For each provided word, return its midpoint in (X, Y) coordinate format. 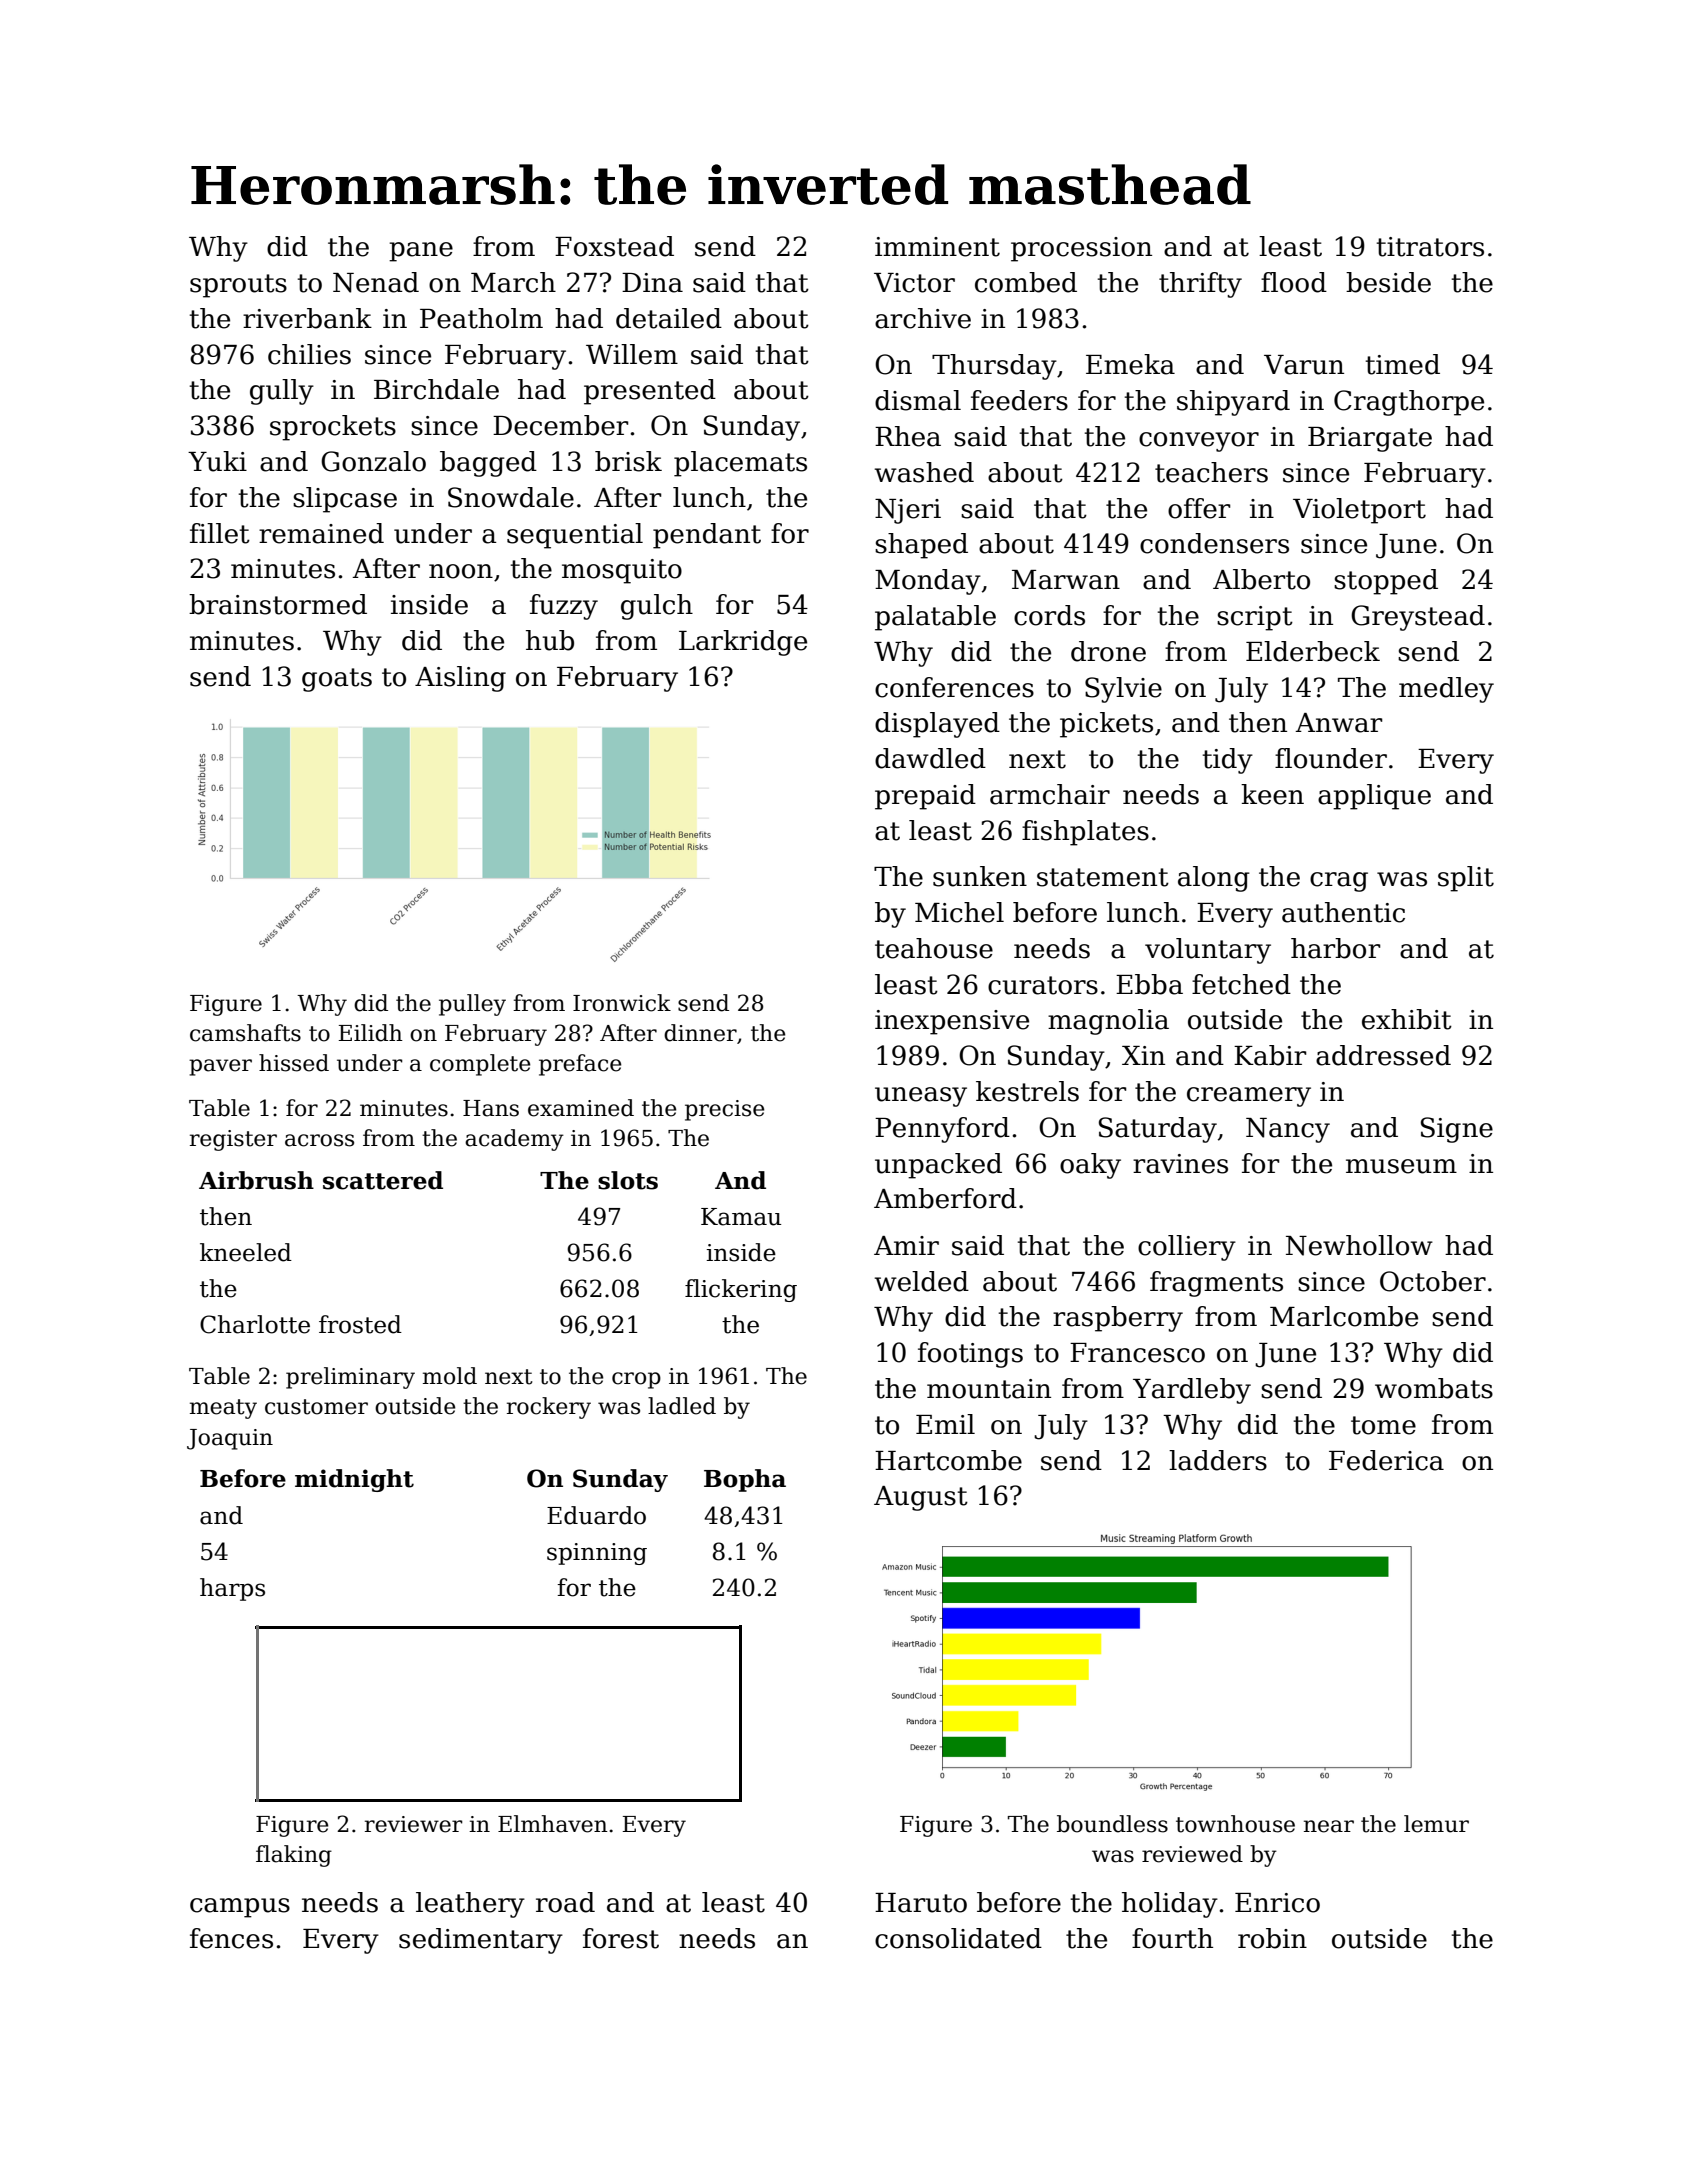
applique (1374, 797)
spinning (597, 1554)
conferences (954, 687)
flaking (294, 1856)
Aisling (460, 679)
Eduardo (596, 1515)
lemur (1436, 1824)
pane (421, 252)
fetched (1241, 984)
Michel (959, 912)
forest (621, 1938)
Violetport (1359, 511)
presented (650, 392)
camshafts (245, 1033)
